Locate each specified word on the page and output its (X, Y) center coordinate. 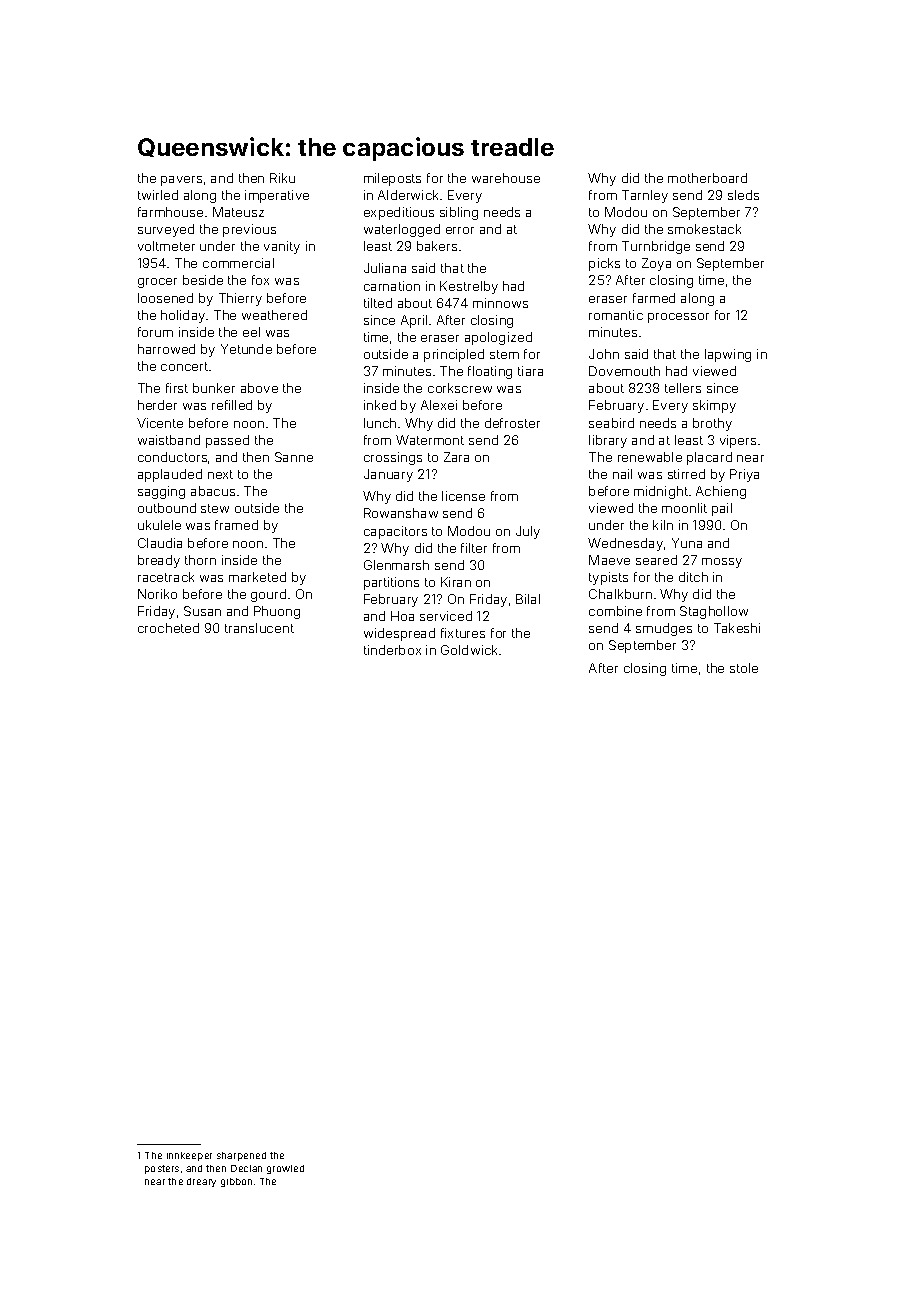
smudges (664, 629)
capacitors (395, 532)
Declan (246, 1168)
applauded (170, 475)
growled (285, 1169)
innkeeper (189, 1156)
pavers (181, 181)
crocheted (168, 628)
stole (744, 668)
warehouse (506, 178)
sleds (743, 195)
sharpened (241, 1156)
